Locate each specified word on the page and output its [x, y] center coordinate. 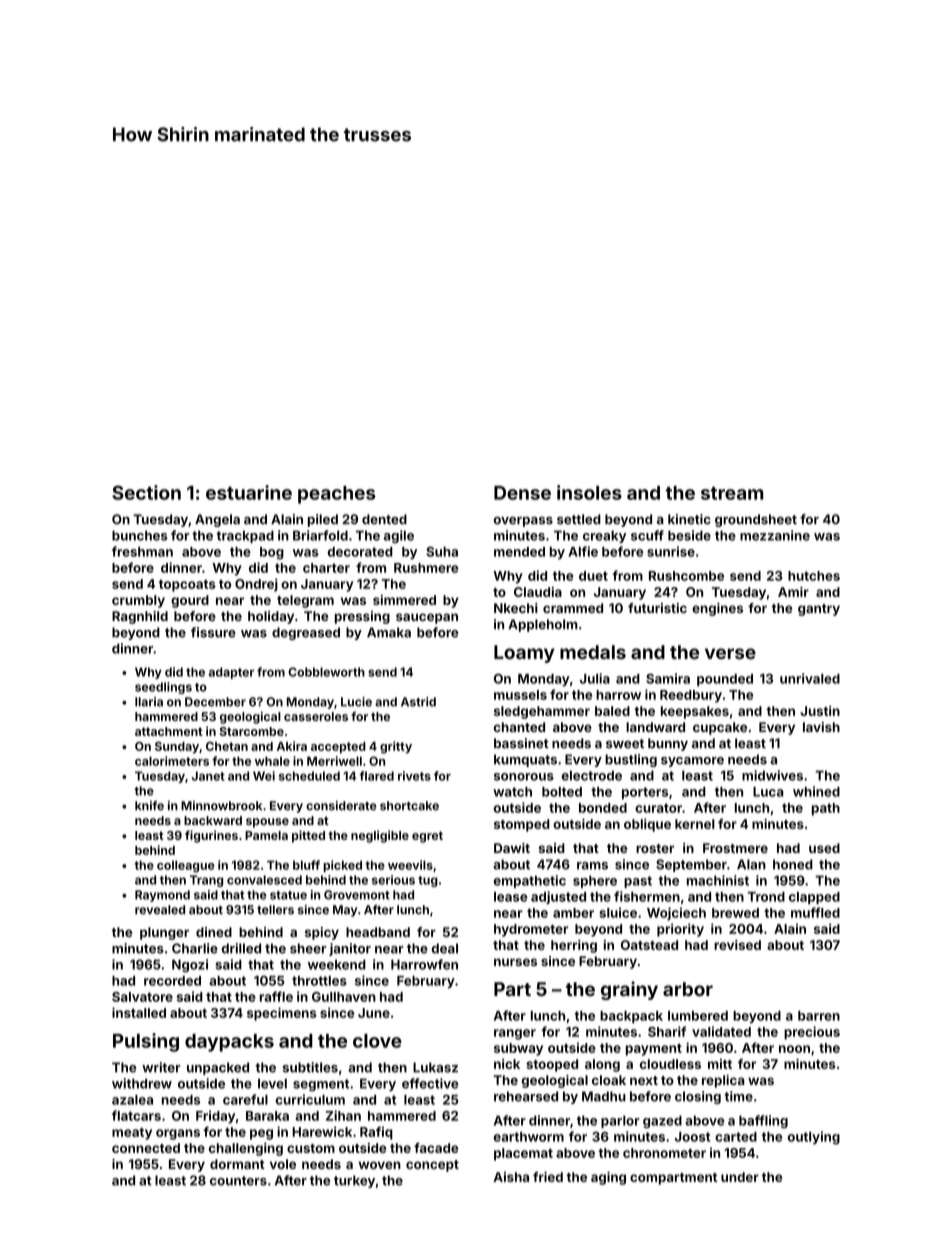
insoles [589, 492]
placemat [523, 1154]
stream [732, 493]
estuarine [249, 492]
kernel [695, 824]
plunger [164, 933]
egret [427, 837]
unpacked [218, 1068]
